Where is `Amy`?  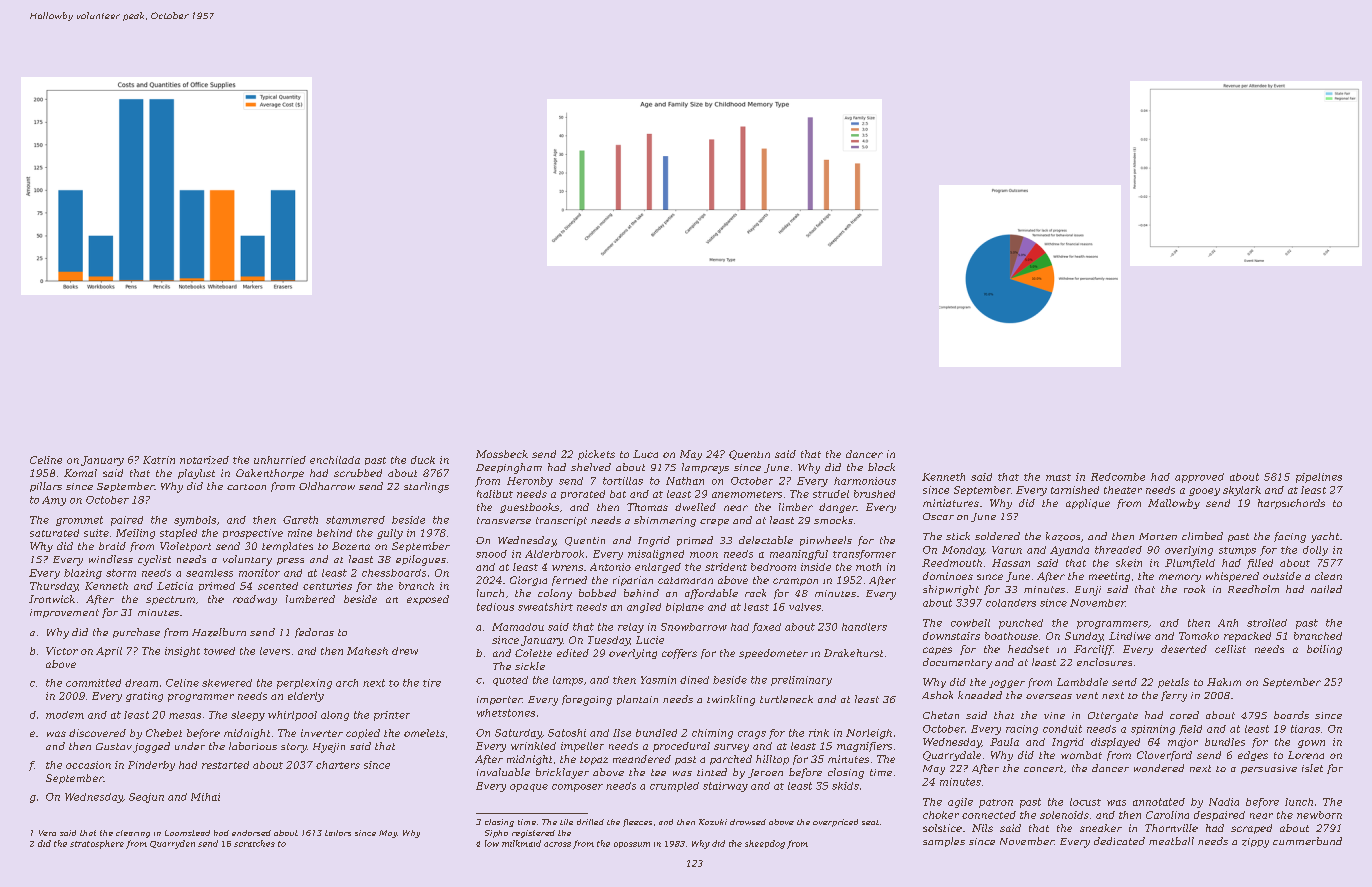
Amy is located at coordinates (54, 501).
